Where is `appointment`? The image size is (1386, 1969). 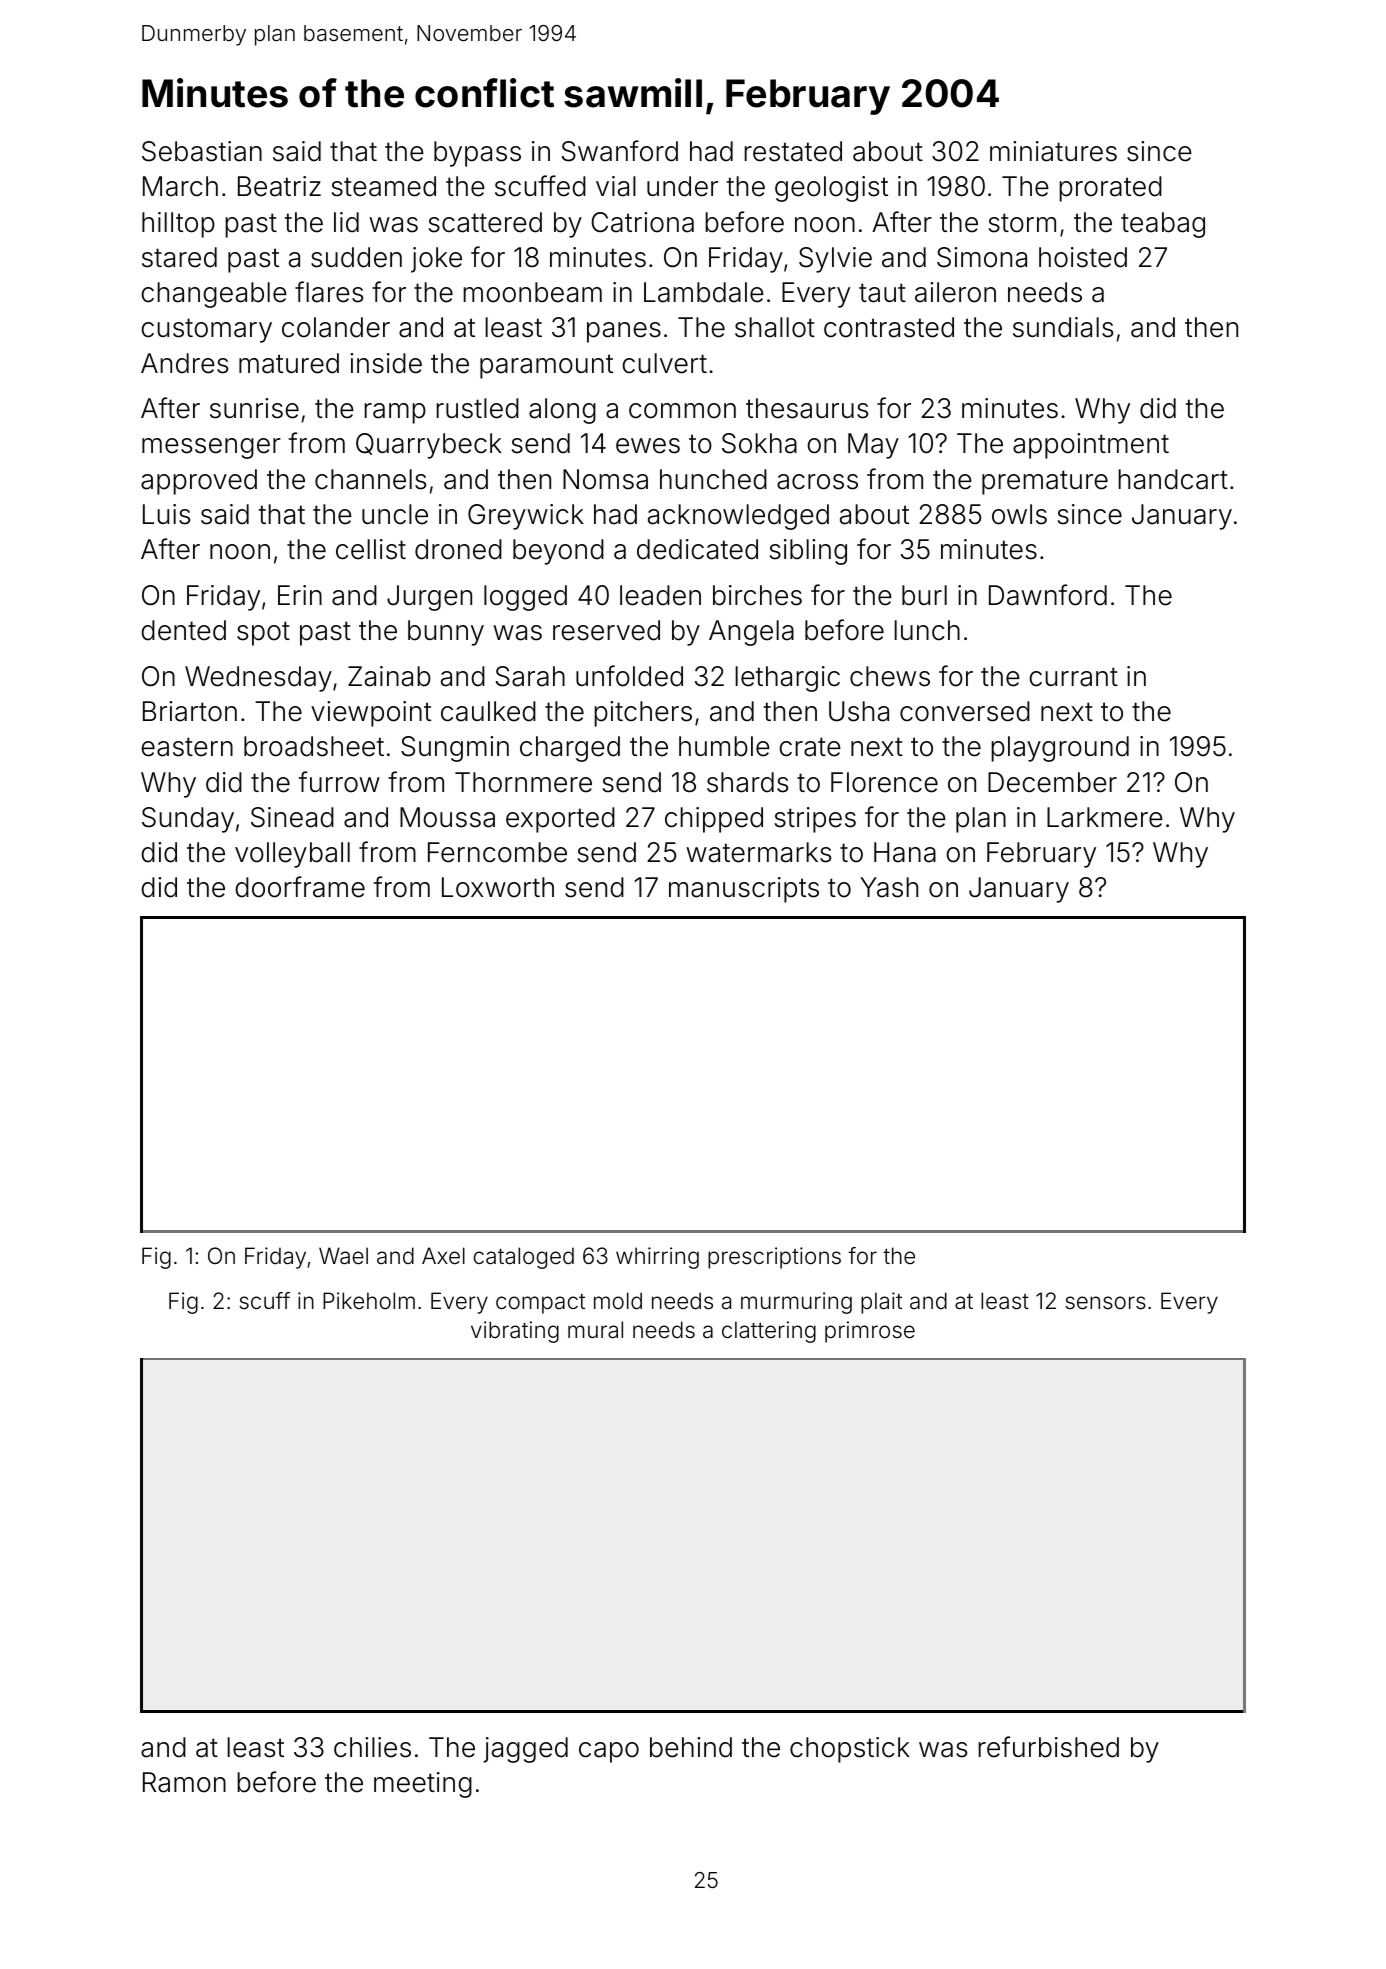 appointment is located at coordinates (1091, 446).
